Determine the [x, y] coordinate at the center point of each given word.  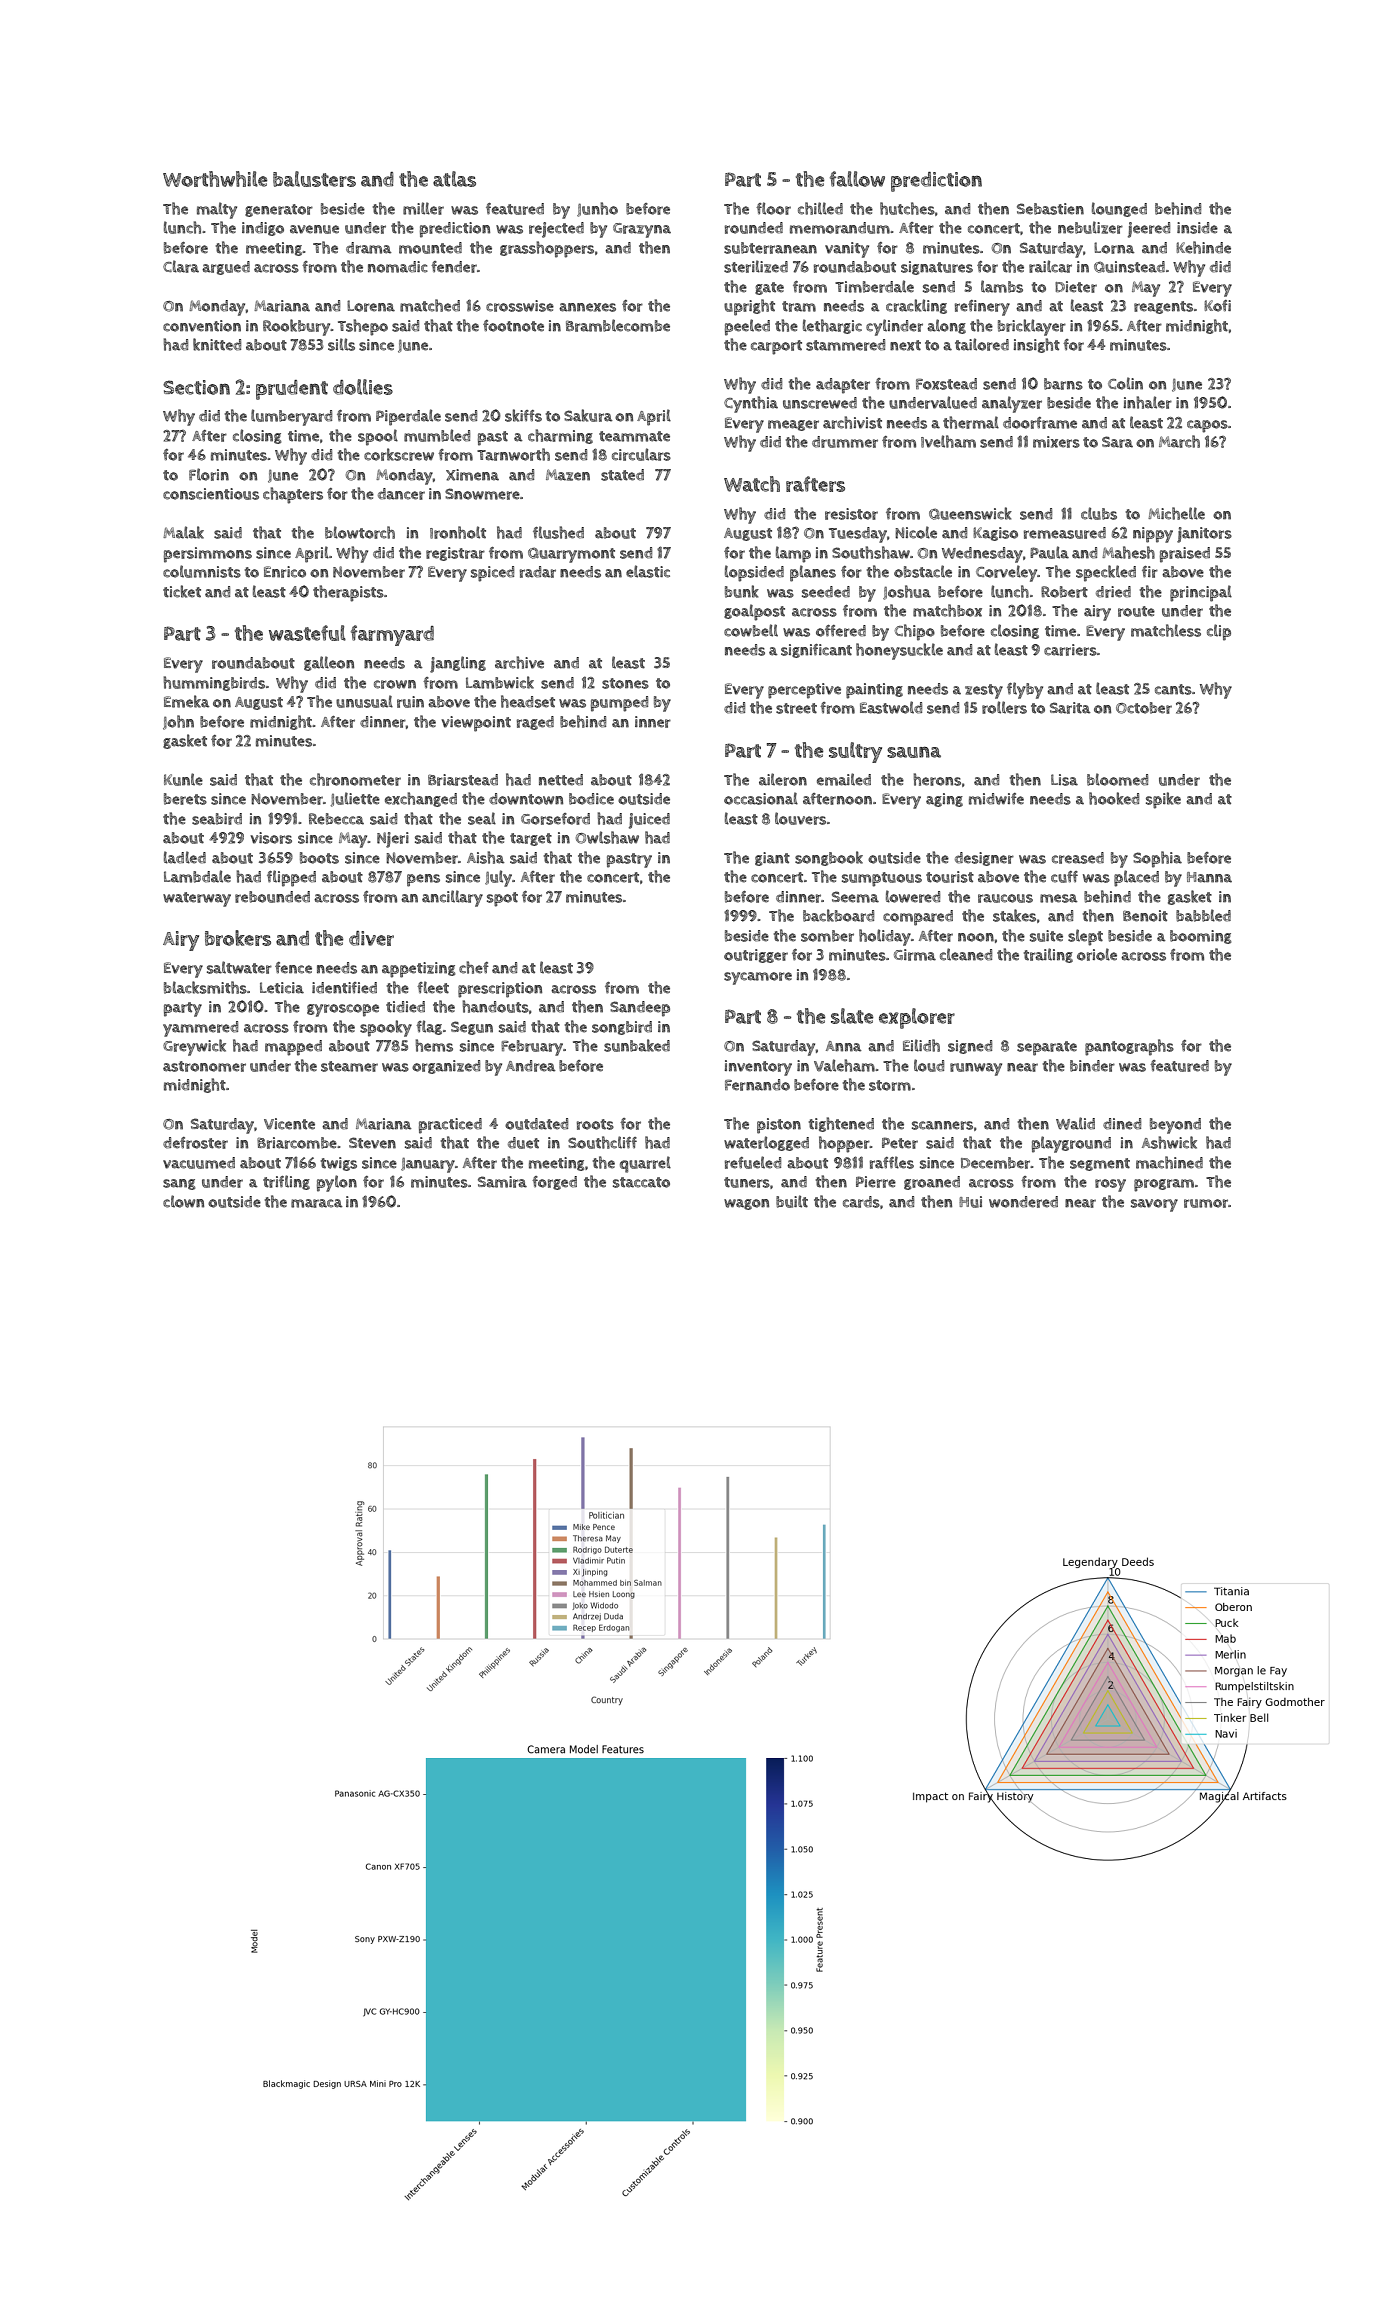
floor [773, 208]
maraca [317, 1203]
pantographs [1129, 1047]
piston [779, 1126]
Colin [1125, 383]
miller [423, 208]
